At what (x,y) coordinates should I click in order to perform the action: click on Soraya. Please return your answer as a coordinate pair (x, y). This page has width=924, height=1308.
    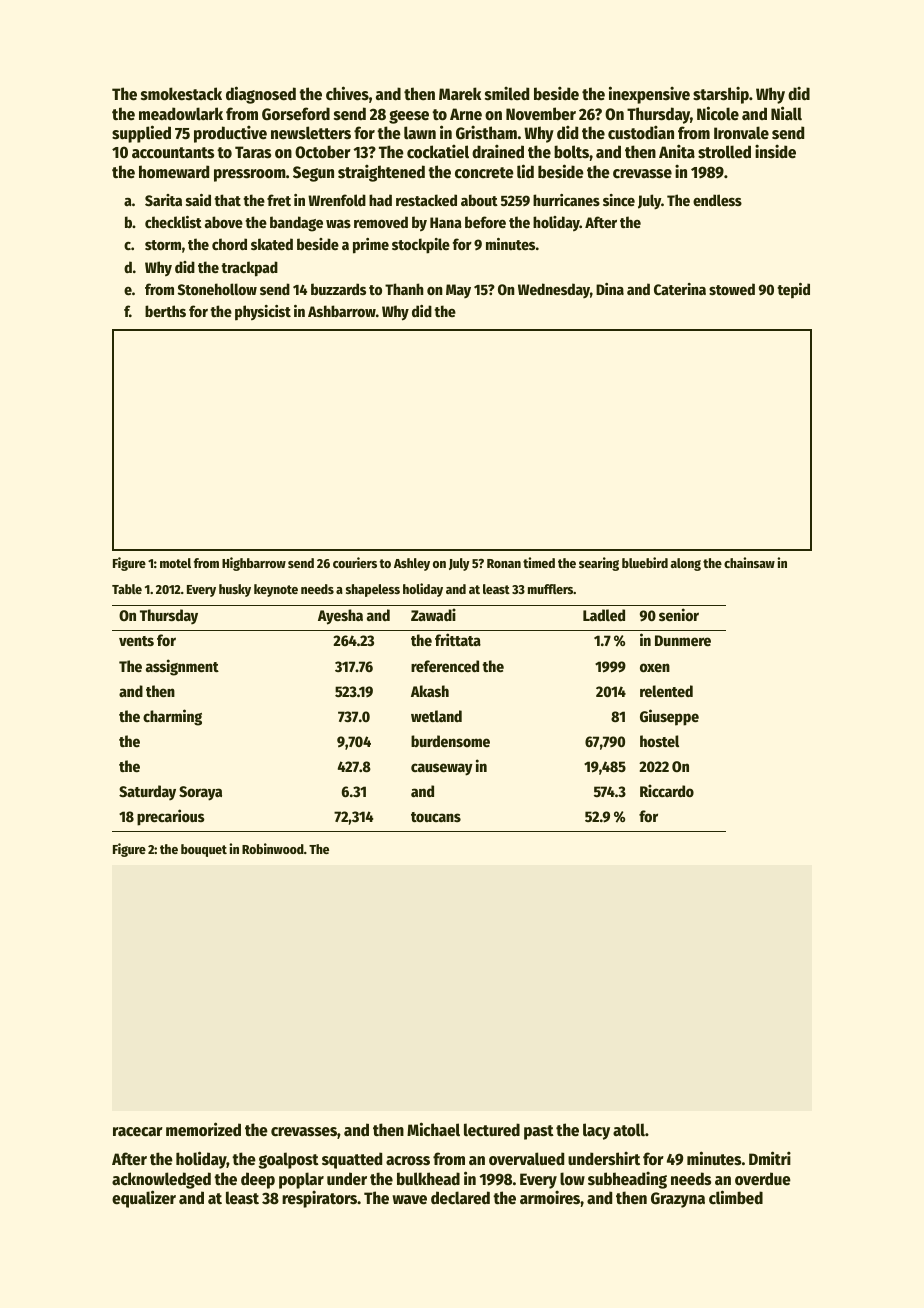
    Looking at the image, I should click on (200, 793).
